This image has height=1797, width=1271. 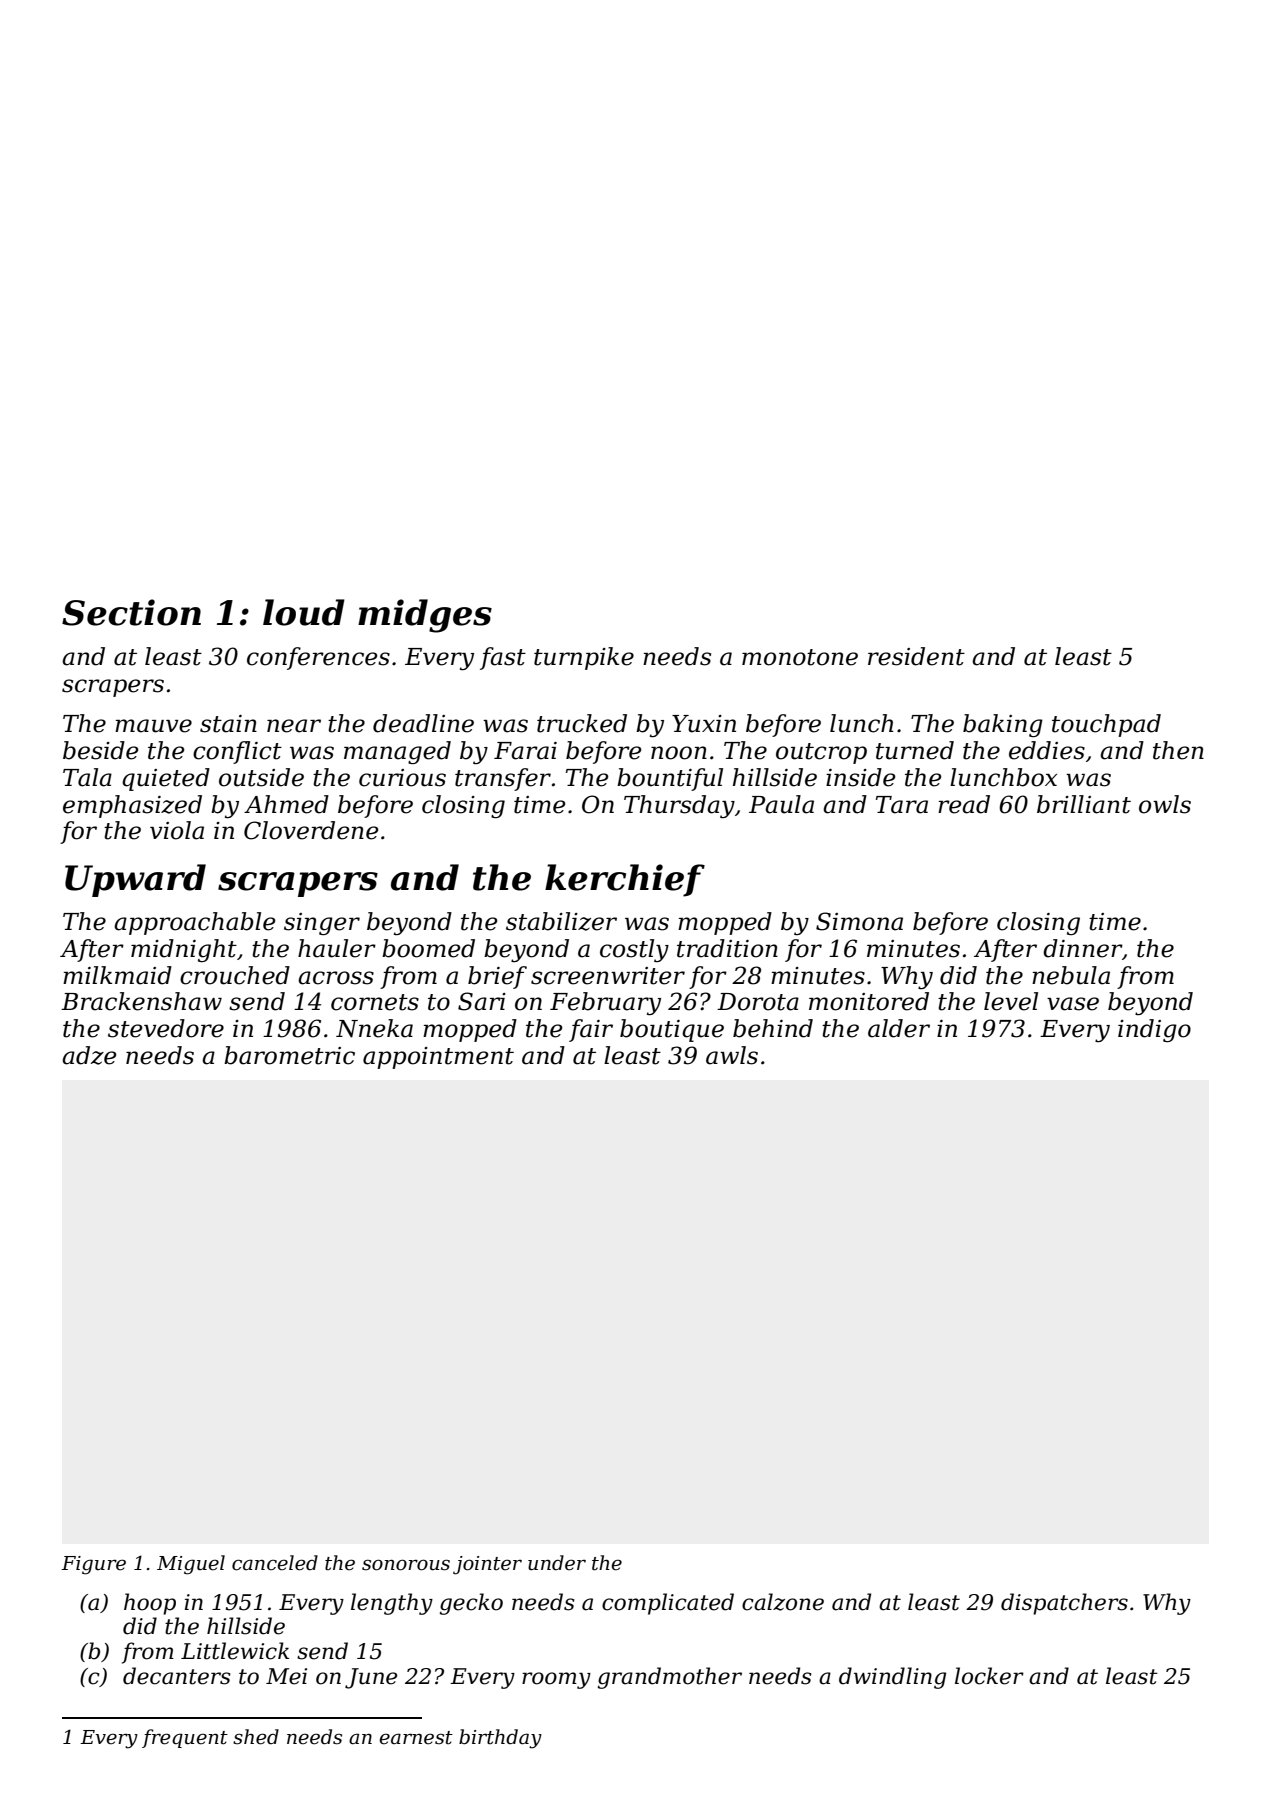 I want to click on Figure, so click(x=93, y=1565).
